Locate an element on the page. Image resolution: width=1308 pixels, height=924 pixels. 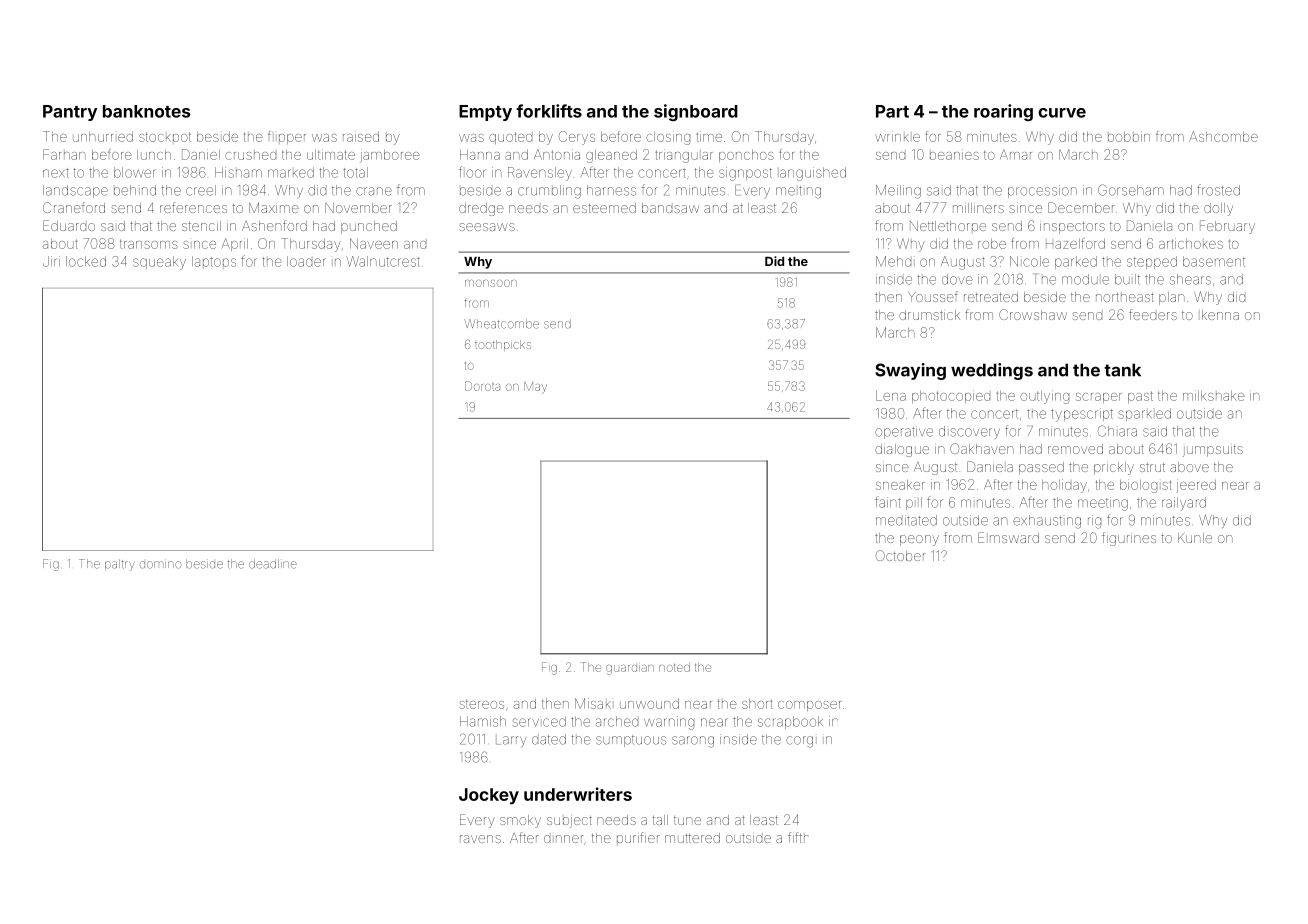
Dorota is located at coordinates (482, 386).
